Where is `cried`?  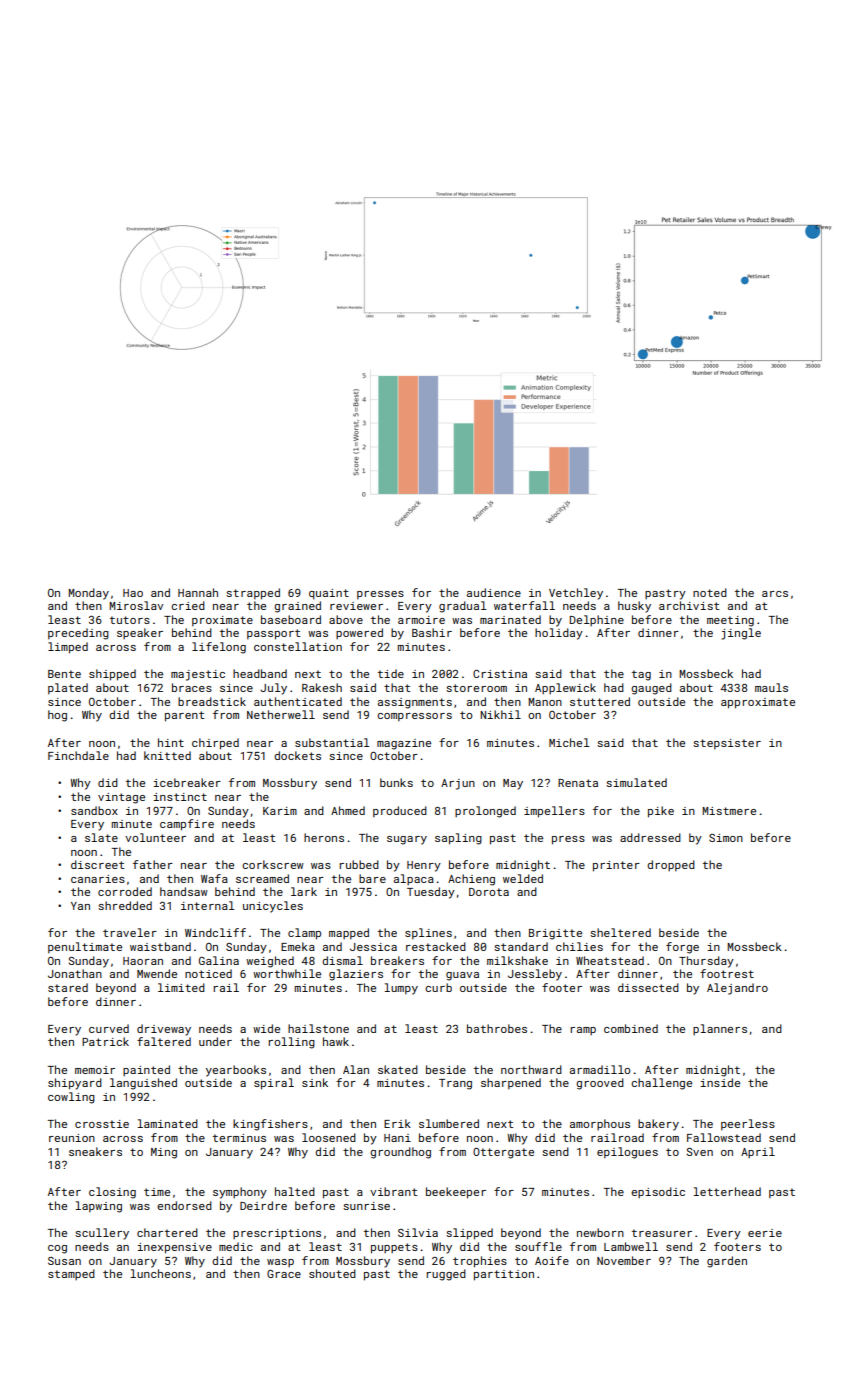
cried is located at coordinates (188, 605).
